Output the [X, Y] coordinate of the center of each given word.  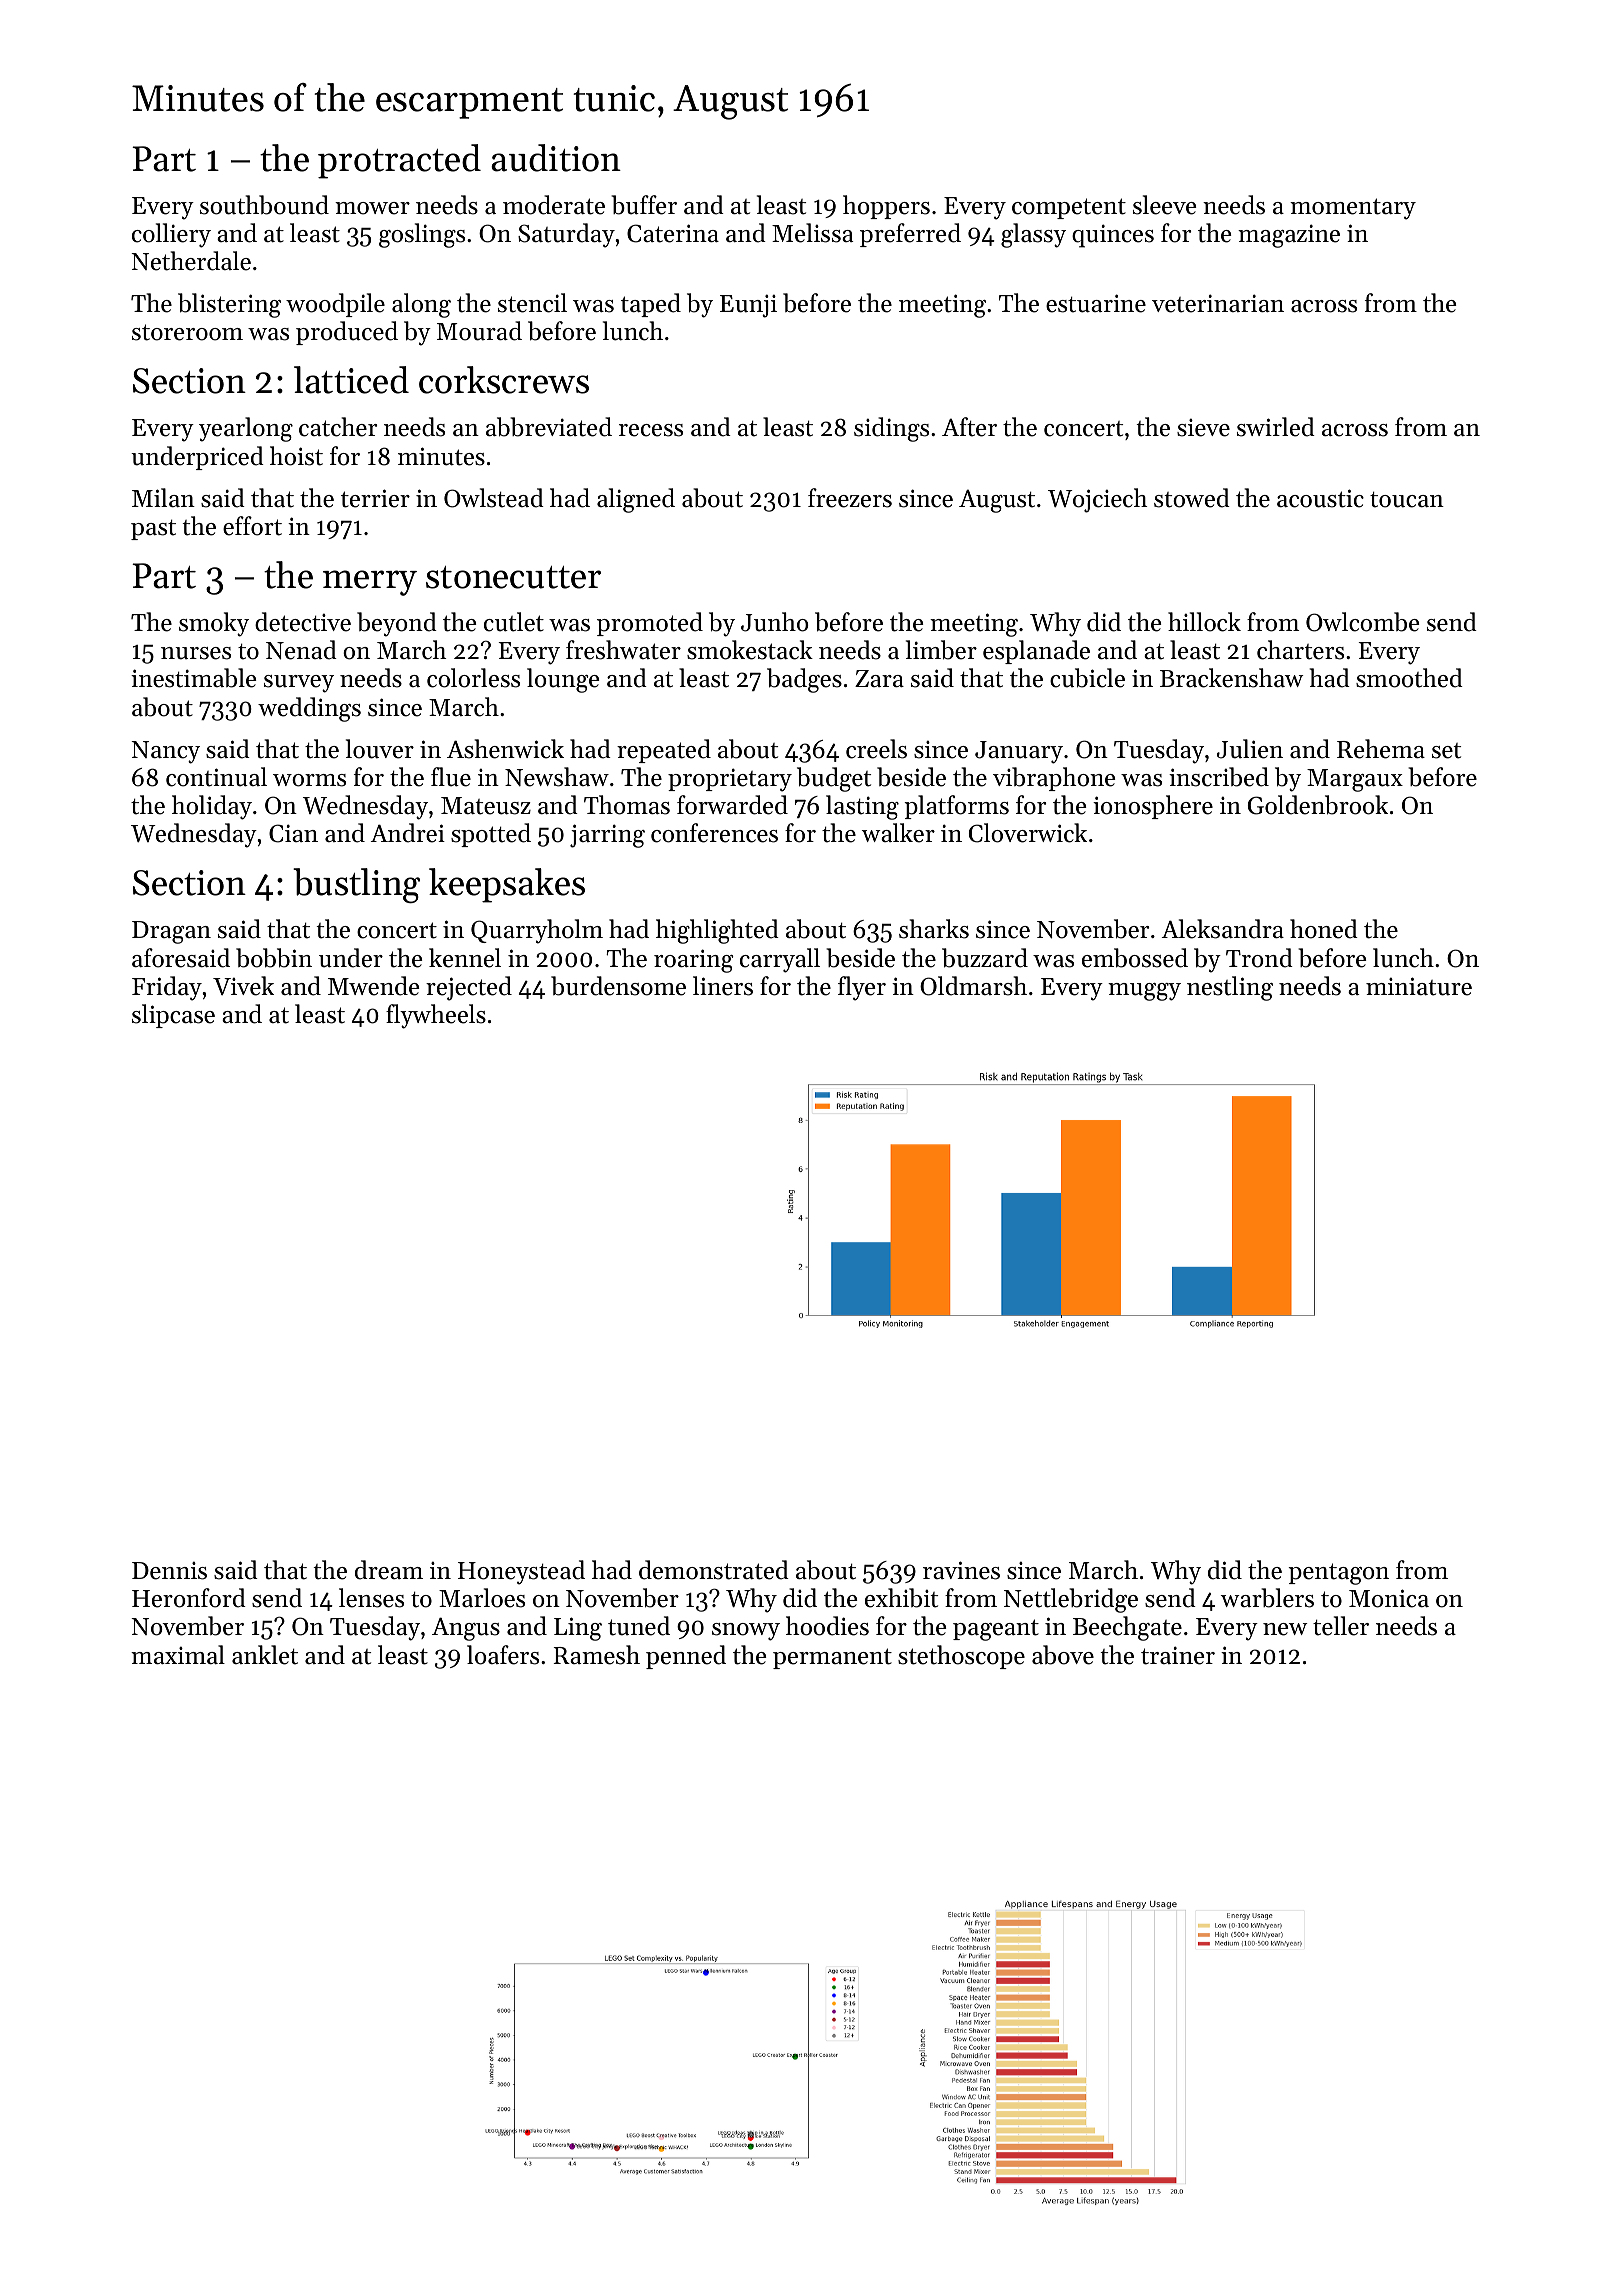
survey [299, 684]
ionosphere [1153, 807]
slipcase [173, 1016]
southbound [264, 205]
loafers [503, 1655]
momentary [1353, 209]
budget [834, 779]
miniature [1419, 986]
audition [556, 158]
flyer [862, 988]
